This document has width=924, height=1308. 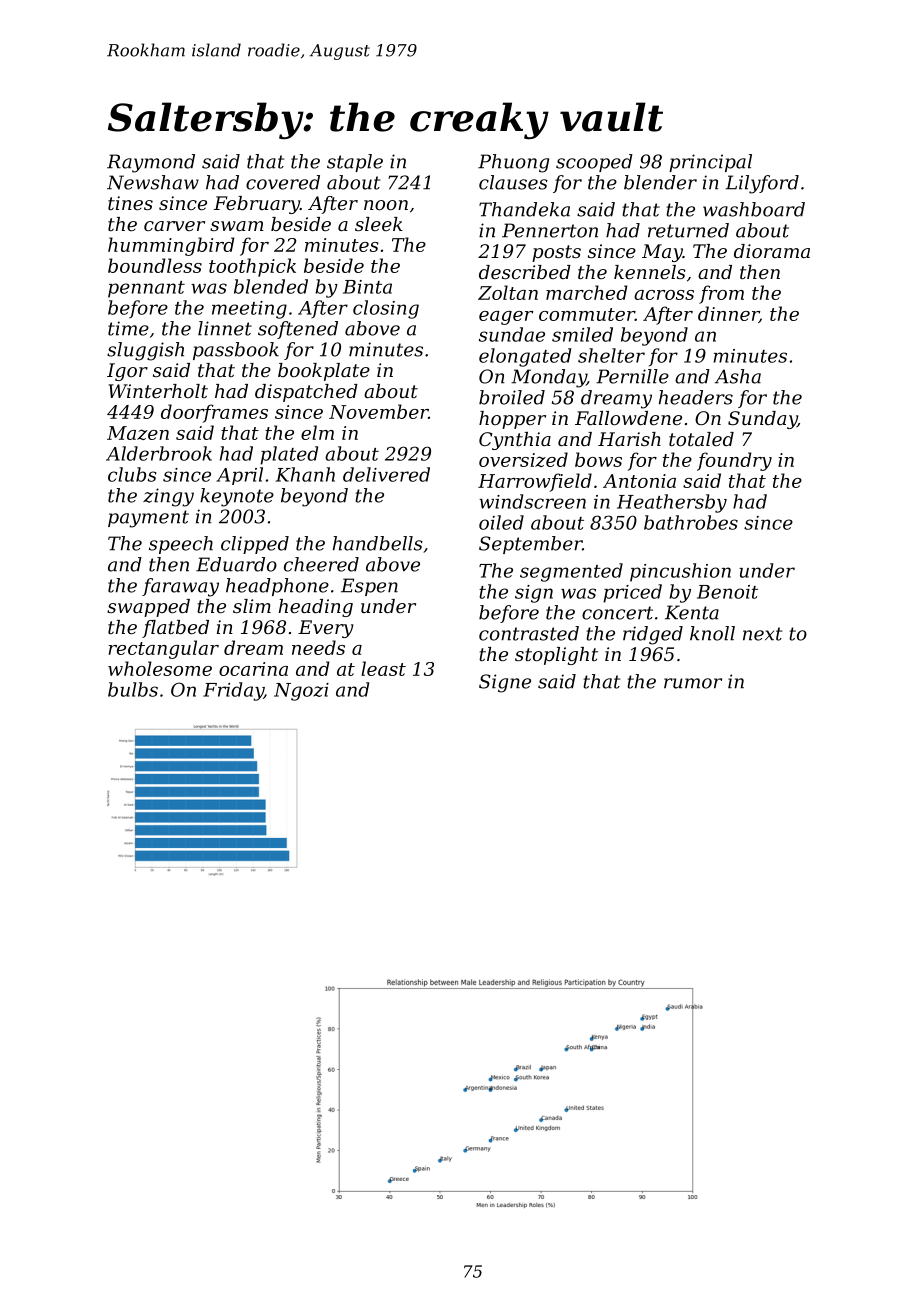 What do you see at coordinates (367, 287) in the document?
I see `Binta` at bounding box center [367, 287].
